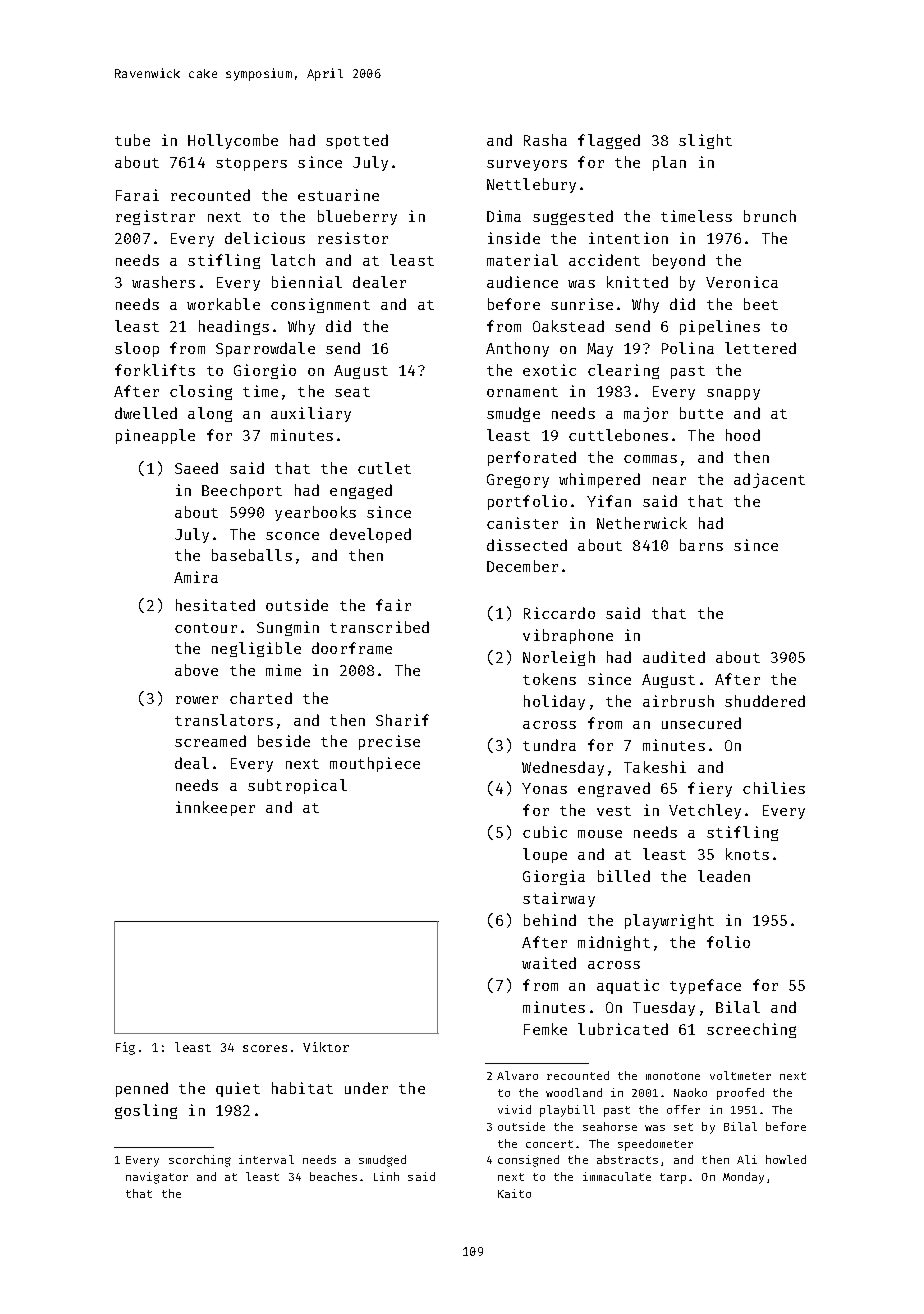 The width and height of the page is (924, 1314). What do you see at coordinates (769, 480) in the page?
I see `adjacent` at bounding box center [769, 480].
